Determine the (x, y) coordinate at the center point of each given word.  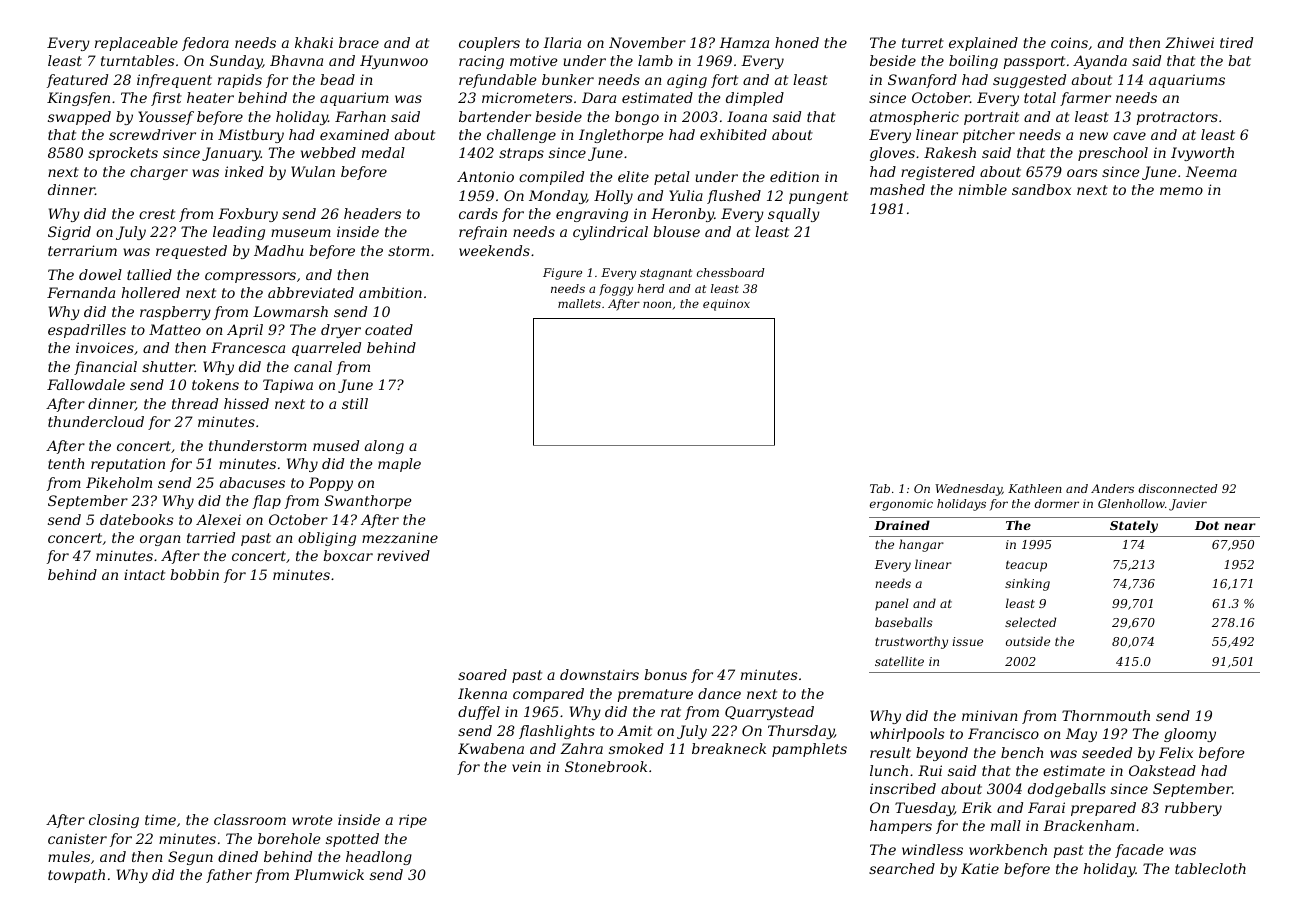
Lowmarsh (290, 311)
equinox (726, 305)
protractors (1177, 118)
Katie (980, 868)
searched (902, 868)
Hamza (744, 43)
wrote (312, 820)
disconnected (1178, 488)
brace (359, 42)
